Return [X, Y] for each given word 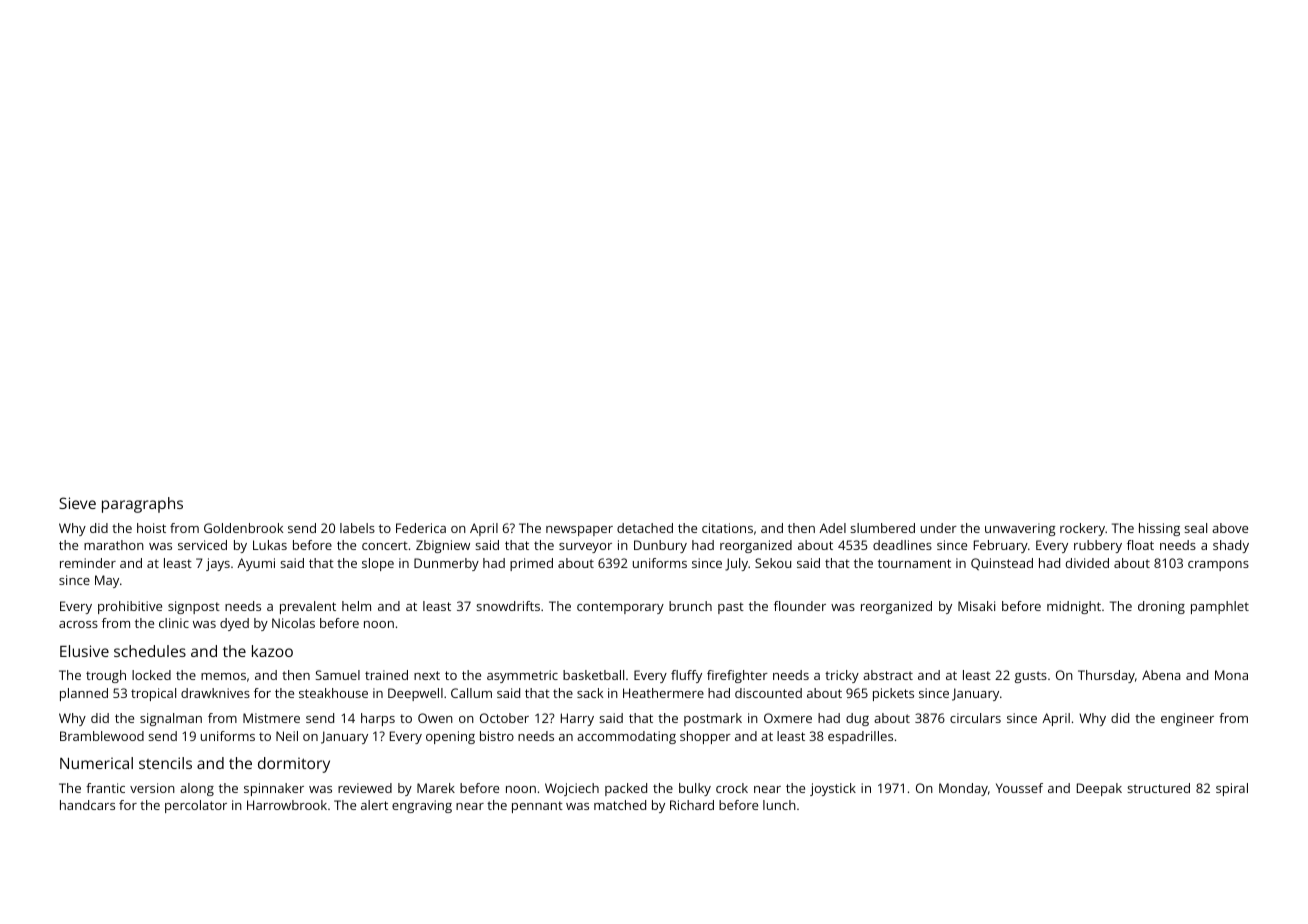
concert [385, 545]
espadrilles [860, 737]
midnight [1074, 607]
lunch [779, 805]
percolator [196, 806]
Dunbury [660, 546]
